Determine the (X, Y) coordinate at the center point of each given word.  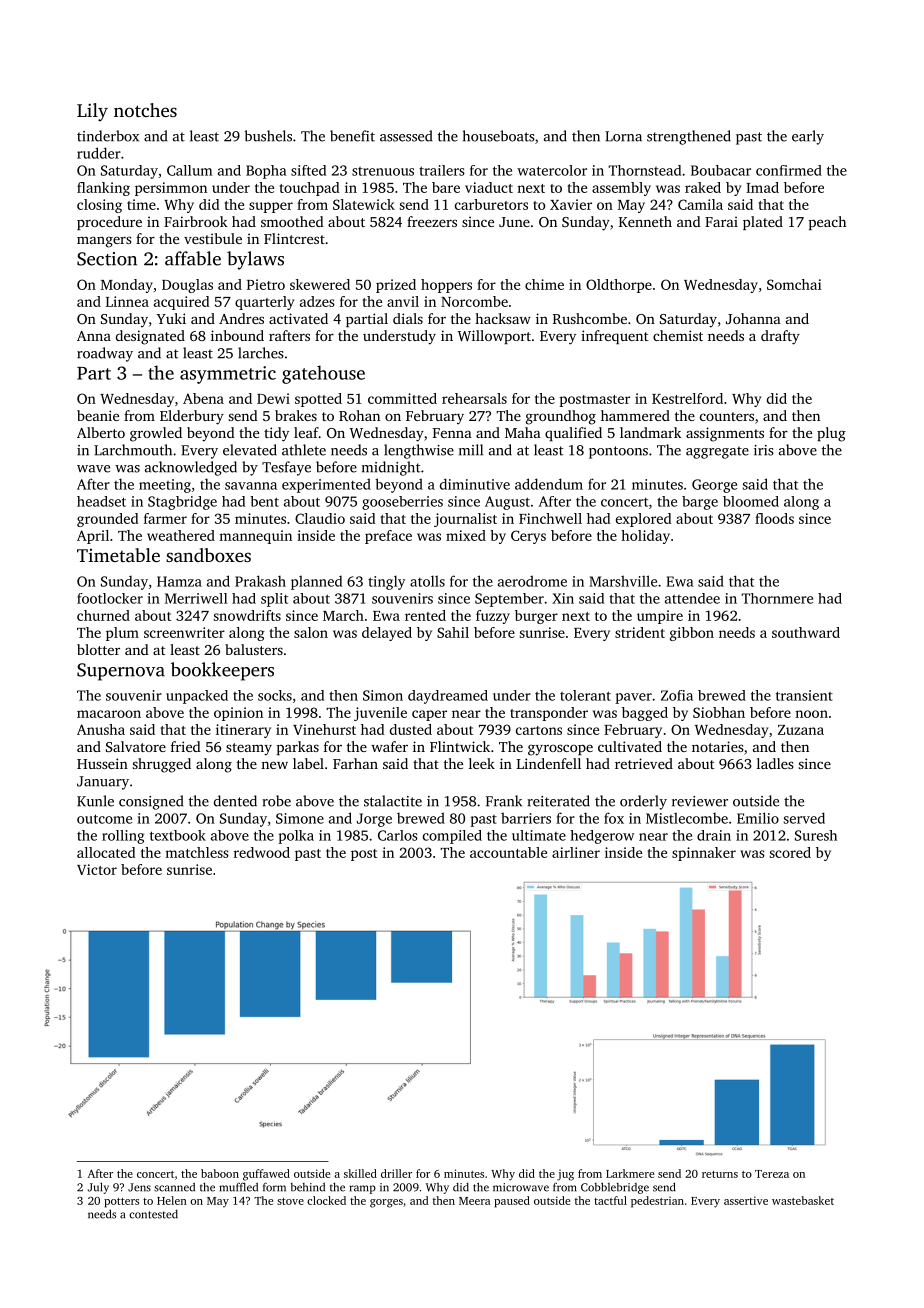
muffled (238, 1187)
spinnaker (704, 854)
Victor (97, 869)
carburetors (491, 204)
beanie (98, 415)
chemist (678, 335)
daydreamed (448, 697)
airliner (576, 852)
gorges (386, 1203)
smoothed (292, 221)
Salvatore (136, 746)
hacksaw (503, 318)
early (808, 137)
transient (804, 695)
